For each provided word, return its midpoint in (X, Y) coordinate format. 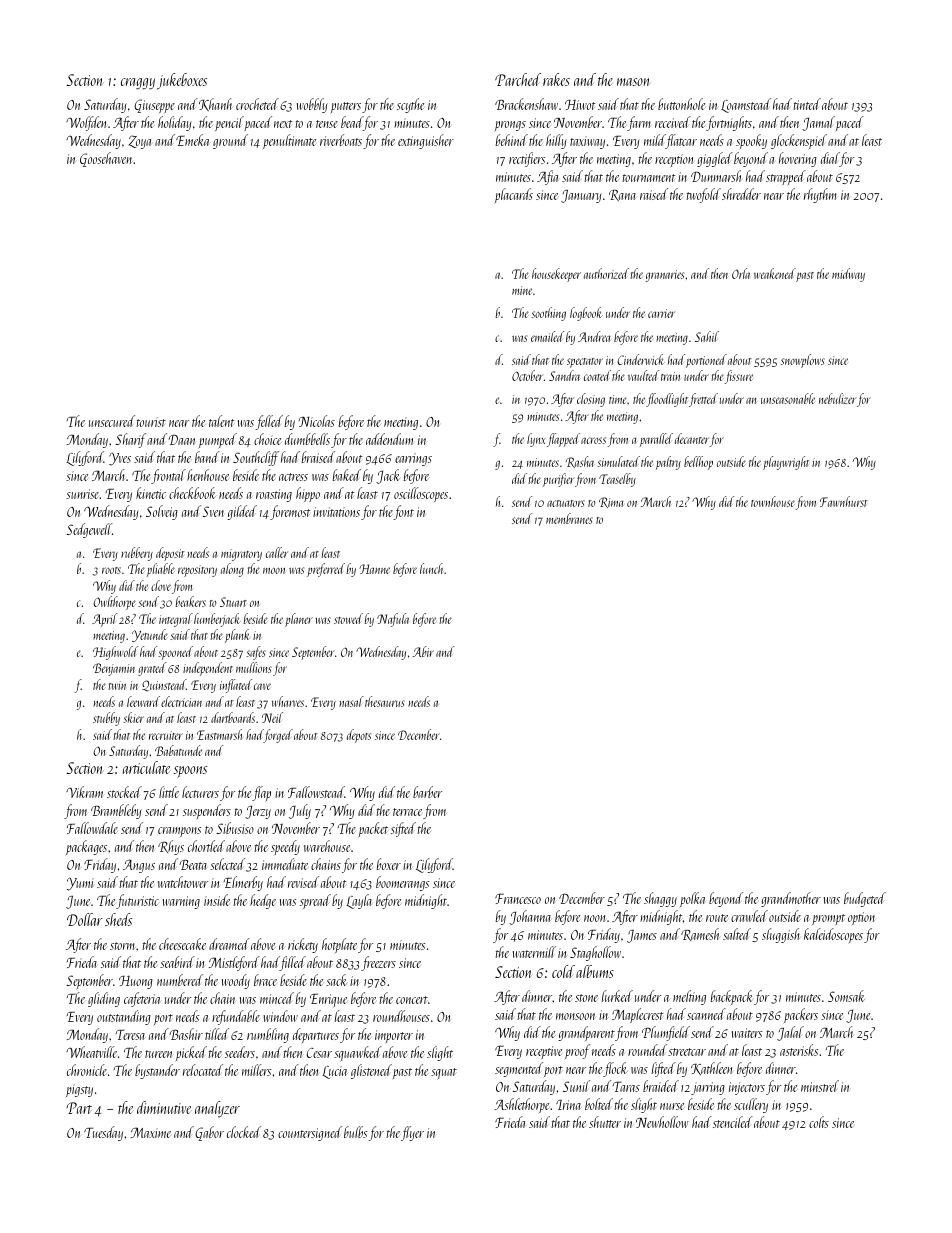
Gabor (209, 1133)
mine (522, 290)
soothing (548, 314)
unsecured (112, 421)
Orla (741, 273)
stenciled (733, 1122)
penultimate (289, 141)
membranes (569, 518)
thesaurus (385, 701)
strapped (786, 177)
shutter (605, 1122)
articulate (146, 767)
